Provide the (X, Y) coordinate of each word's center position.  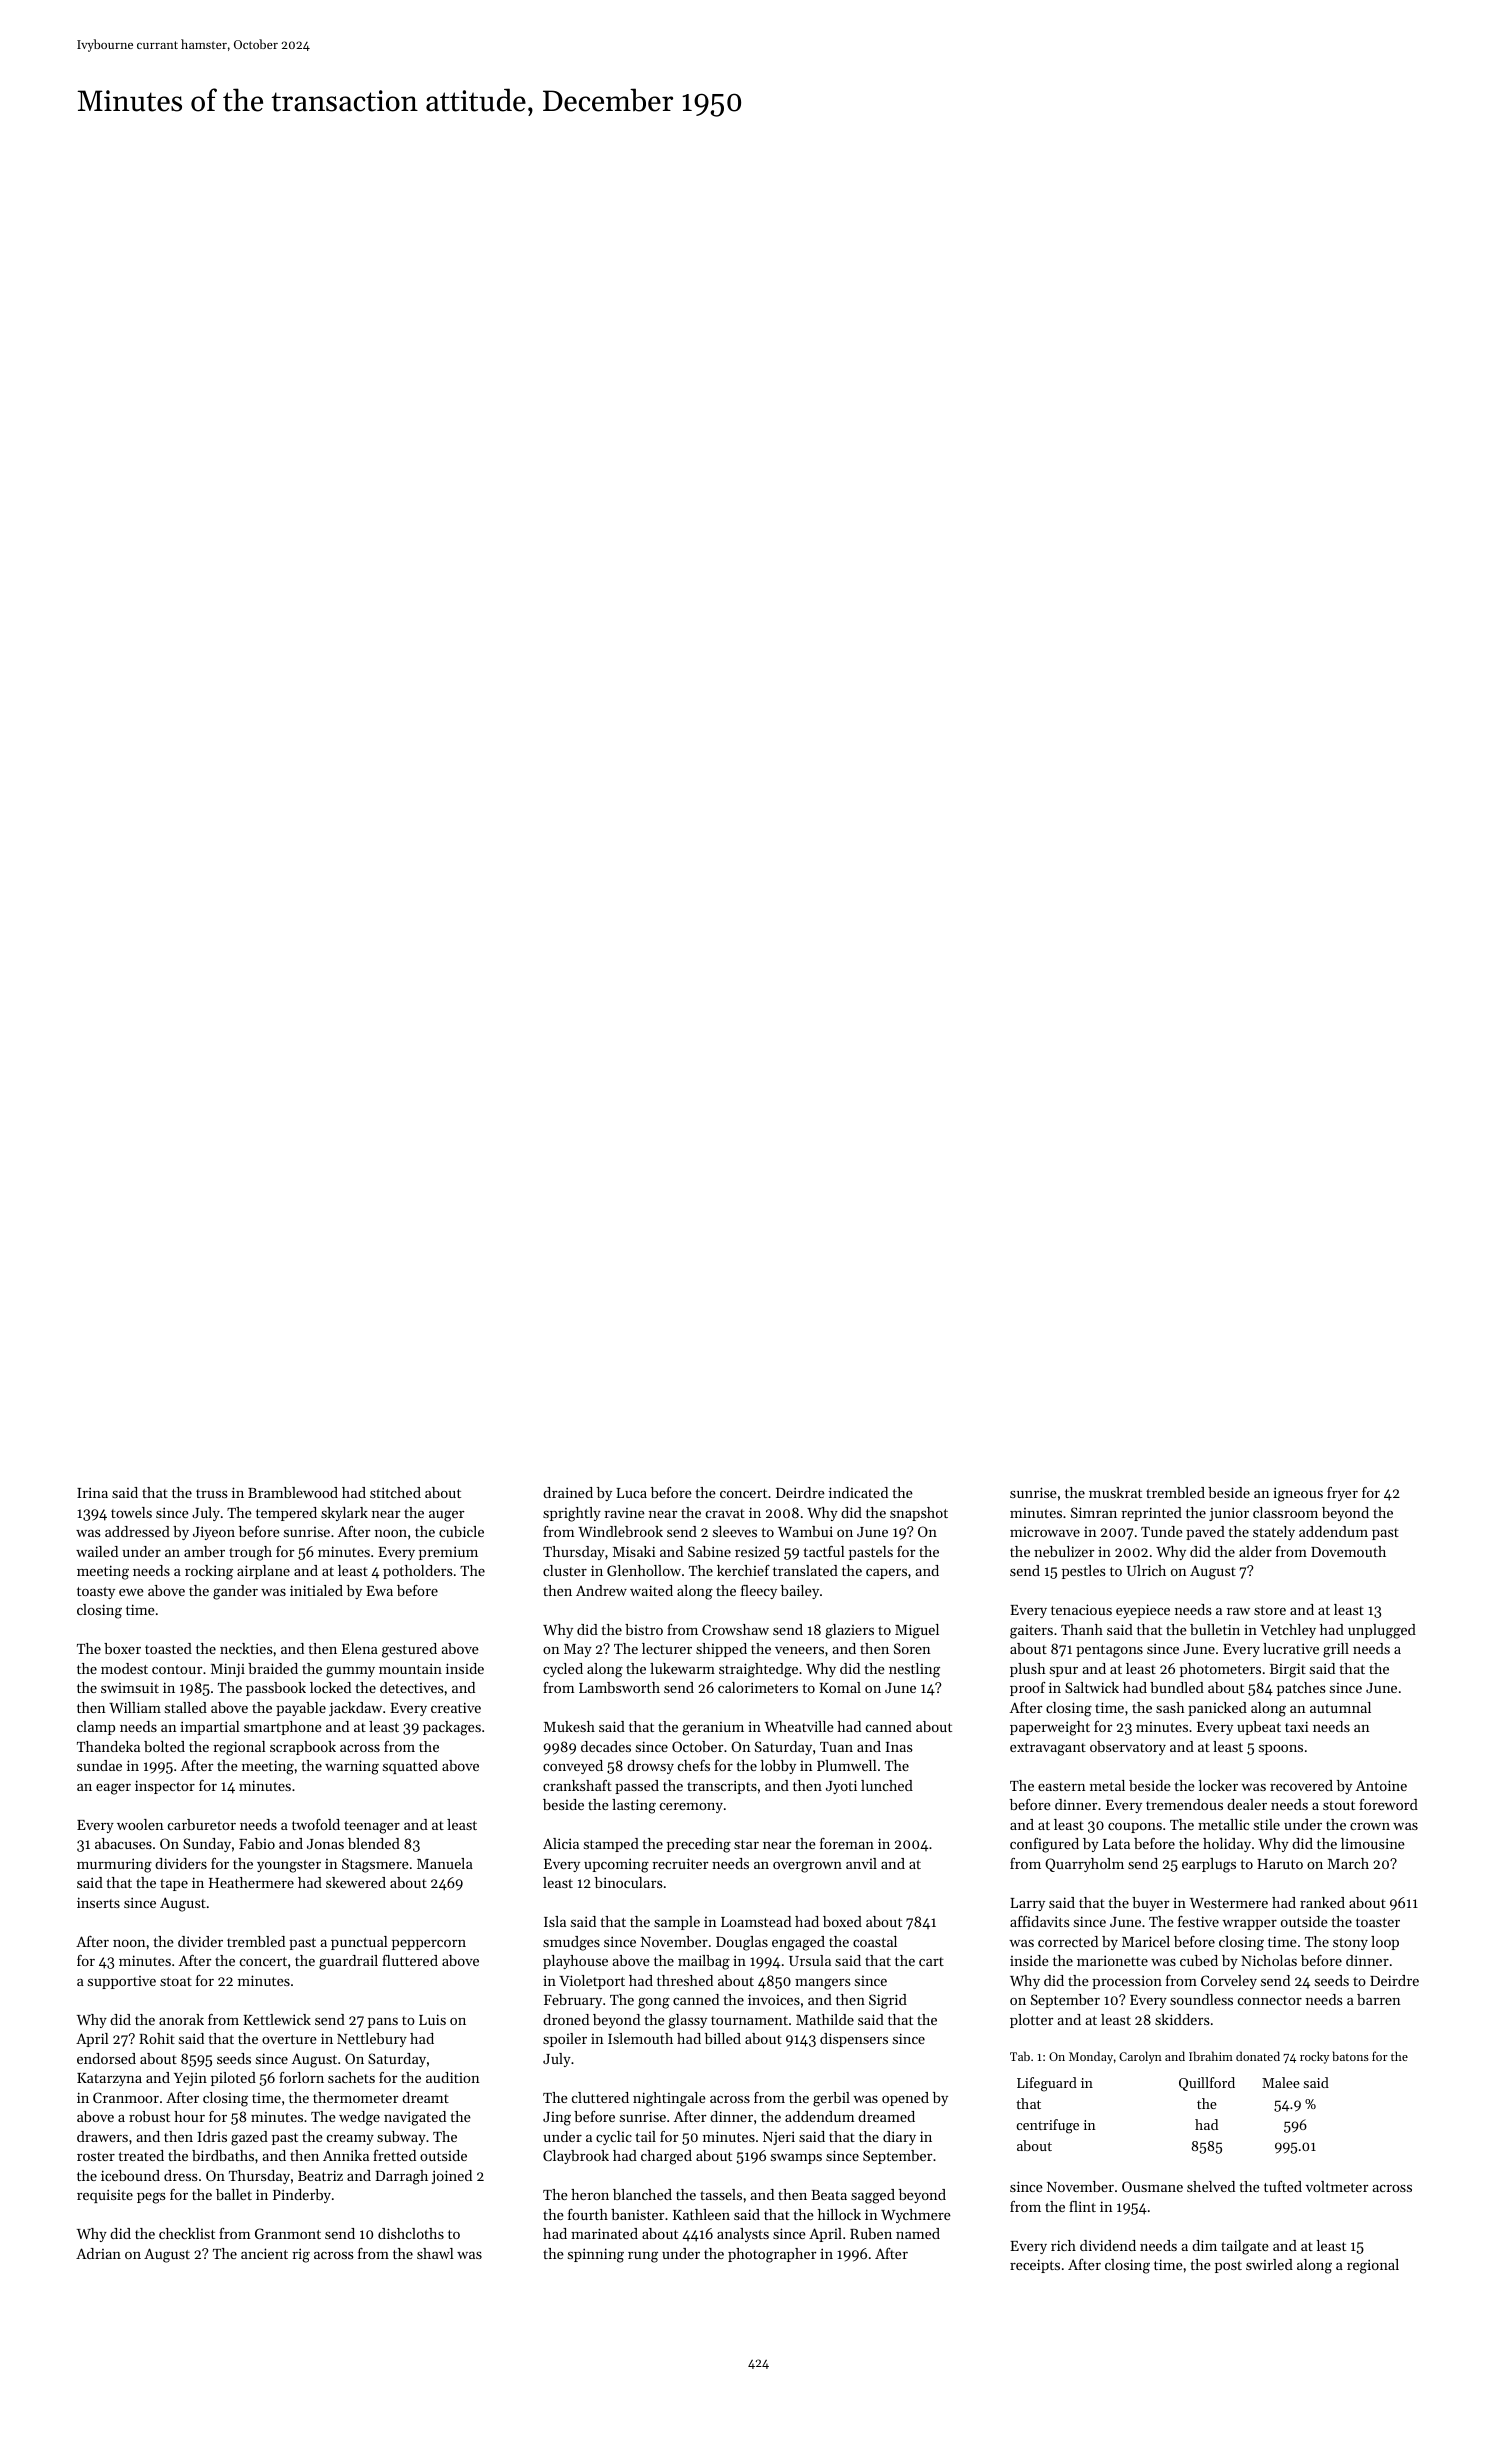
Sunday (207, 1845)
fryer (1342, 1494)
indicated (858, 1492)
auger (446, 1516)
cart (931, 1961)
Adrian (98, 2253)
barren (1379, 1999)
